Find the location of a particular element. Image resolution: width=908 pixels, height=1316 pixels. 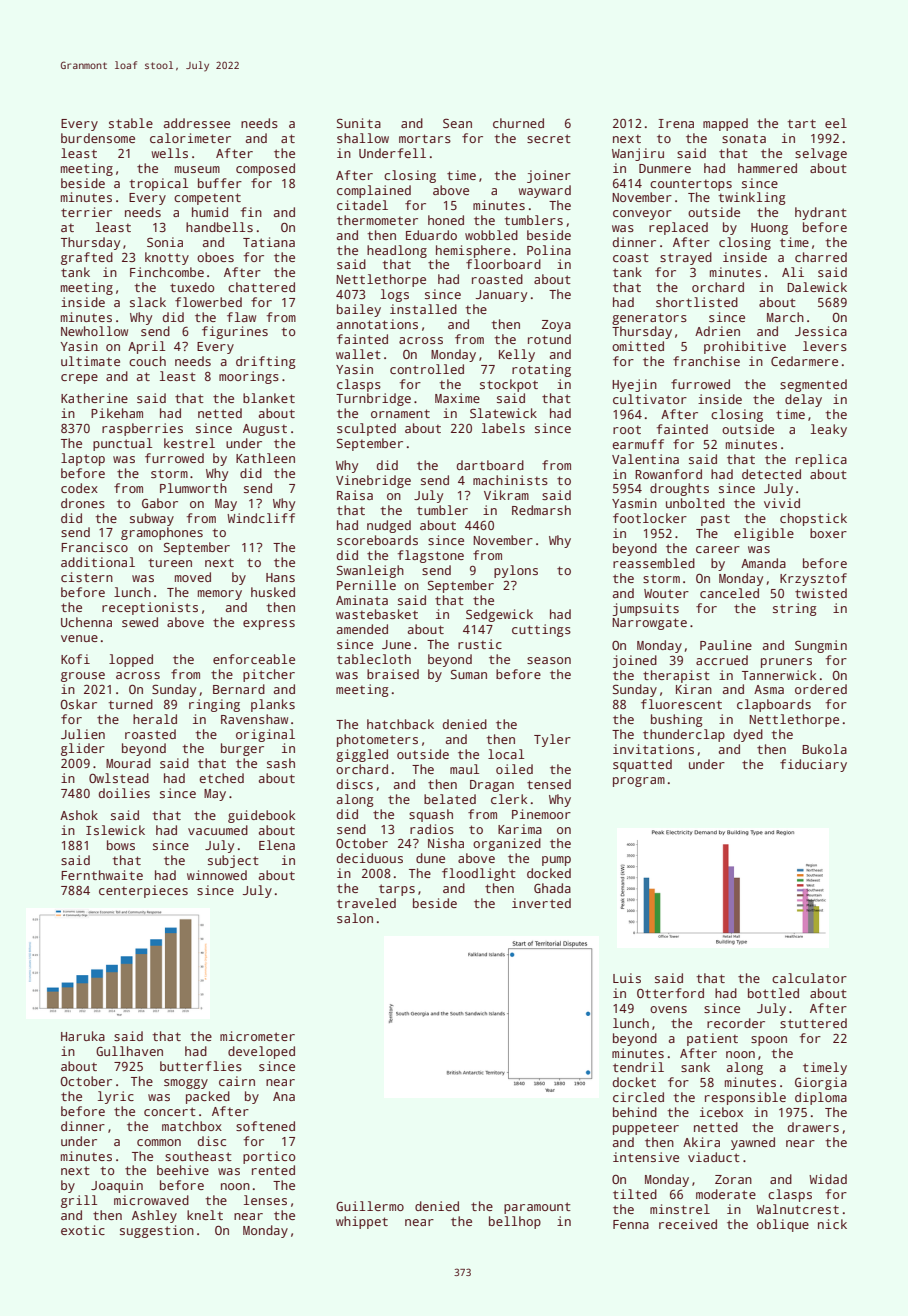

grafted is located at coordinates (87, 258).
